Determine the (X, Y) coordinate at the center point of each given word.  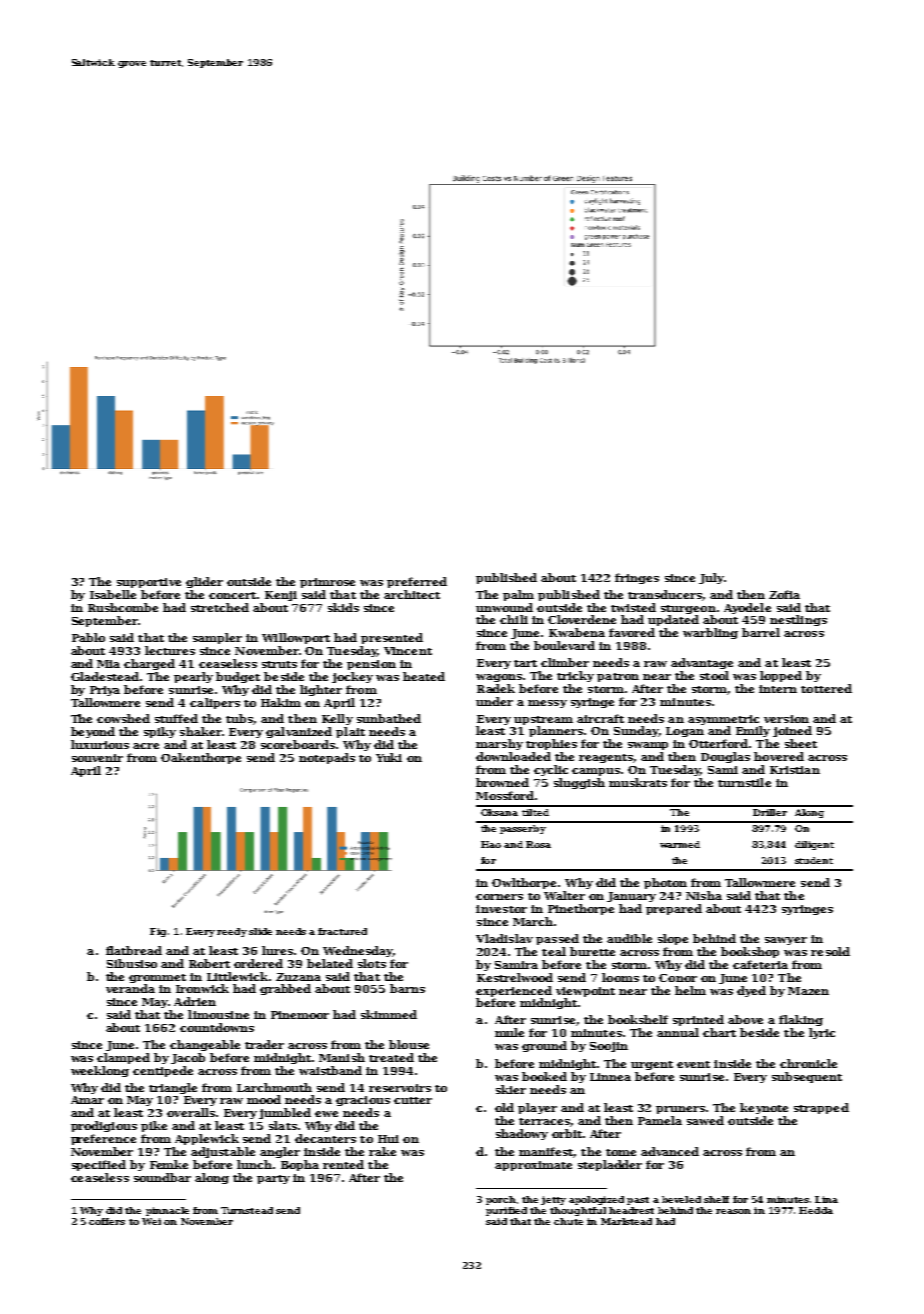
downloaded (513, 756)
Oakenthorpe (201, 758)
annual (678, 1032)
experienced (514, 991)
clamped (123, 1058)
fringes (637, 578)
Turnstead (247, 1210)
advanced (670, 1151)
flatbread (134, 950)
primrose (327, 583)
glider (204, 582)
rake (382, 1151)
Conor (678, 978)
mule (509, 1032)
